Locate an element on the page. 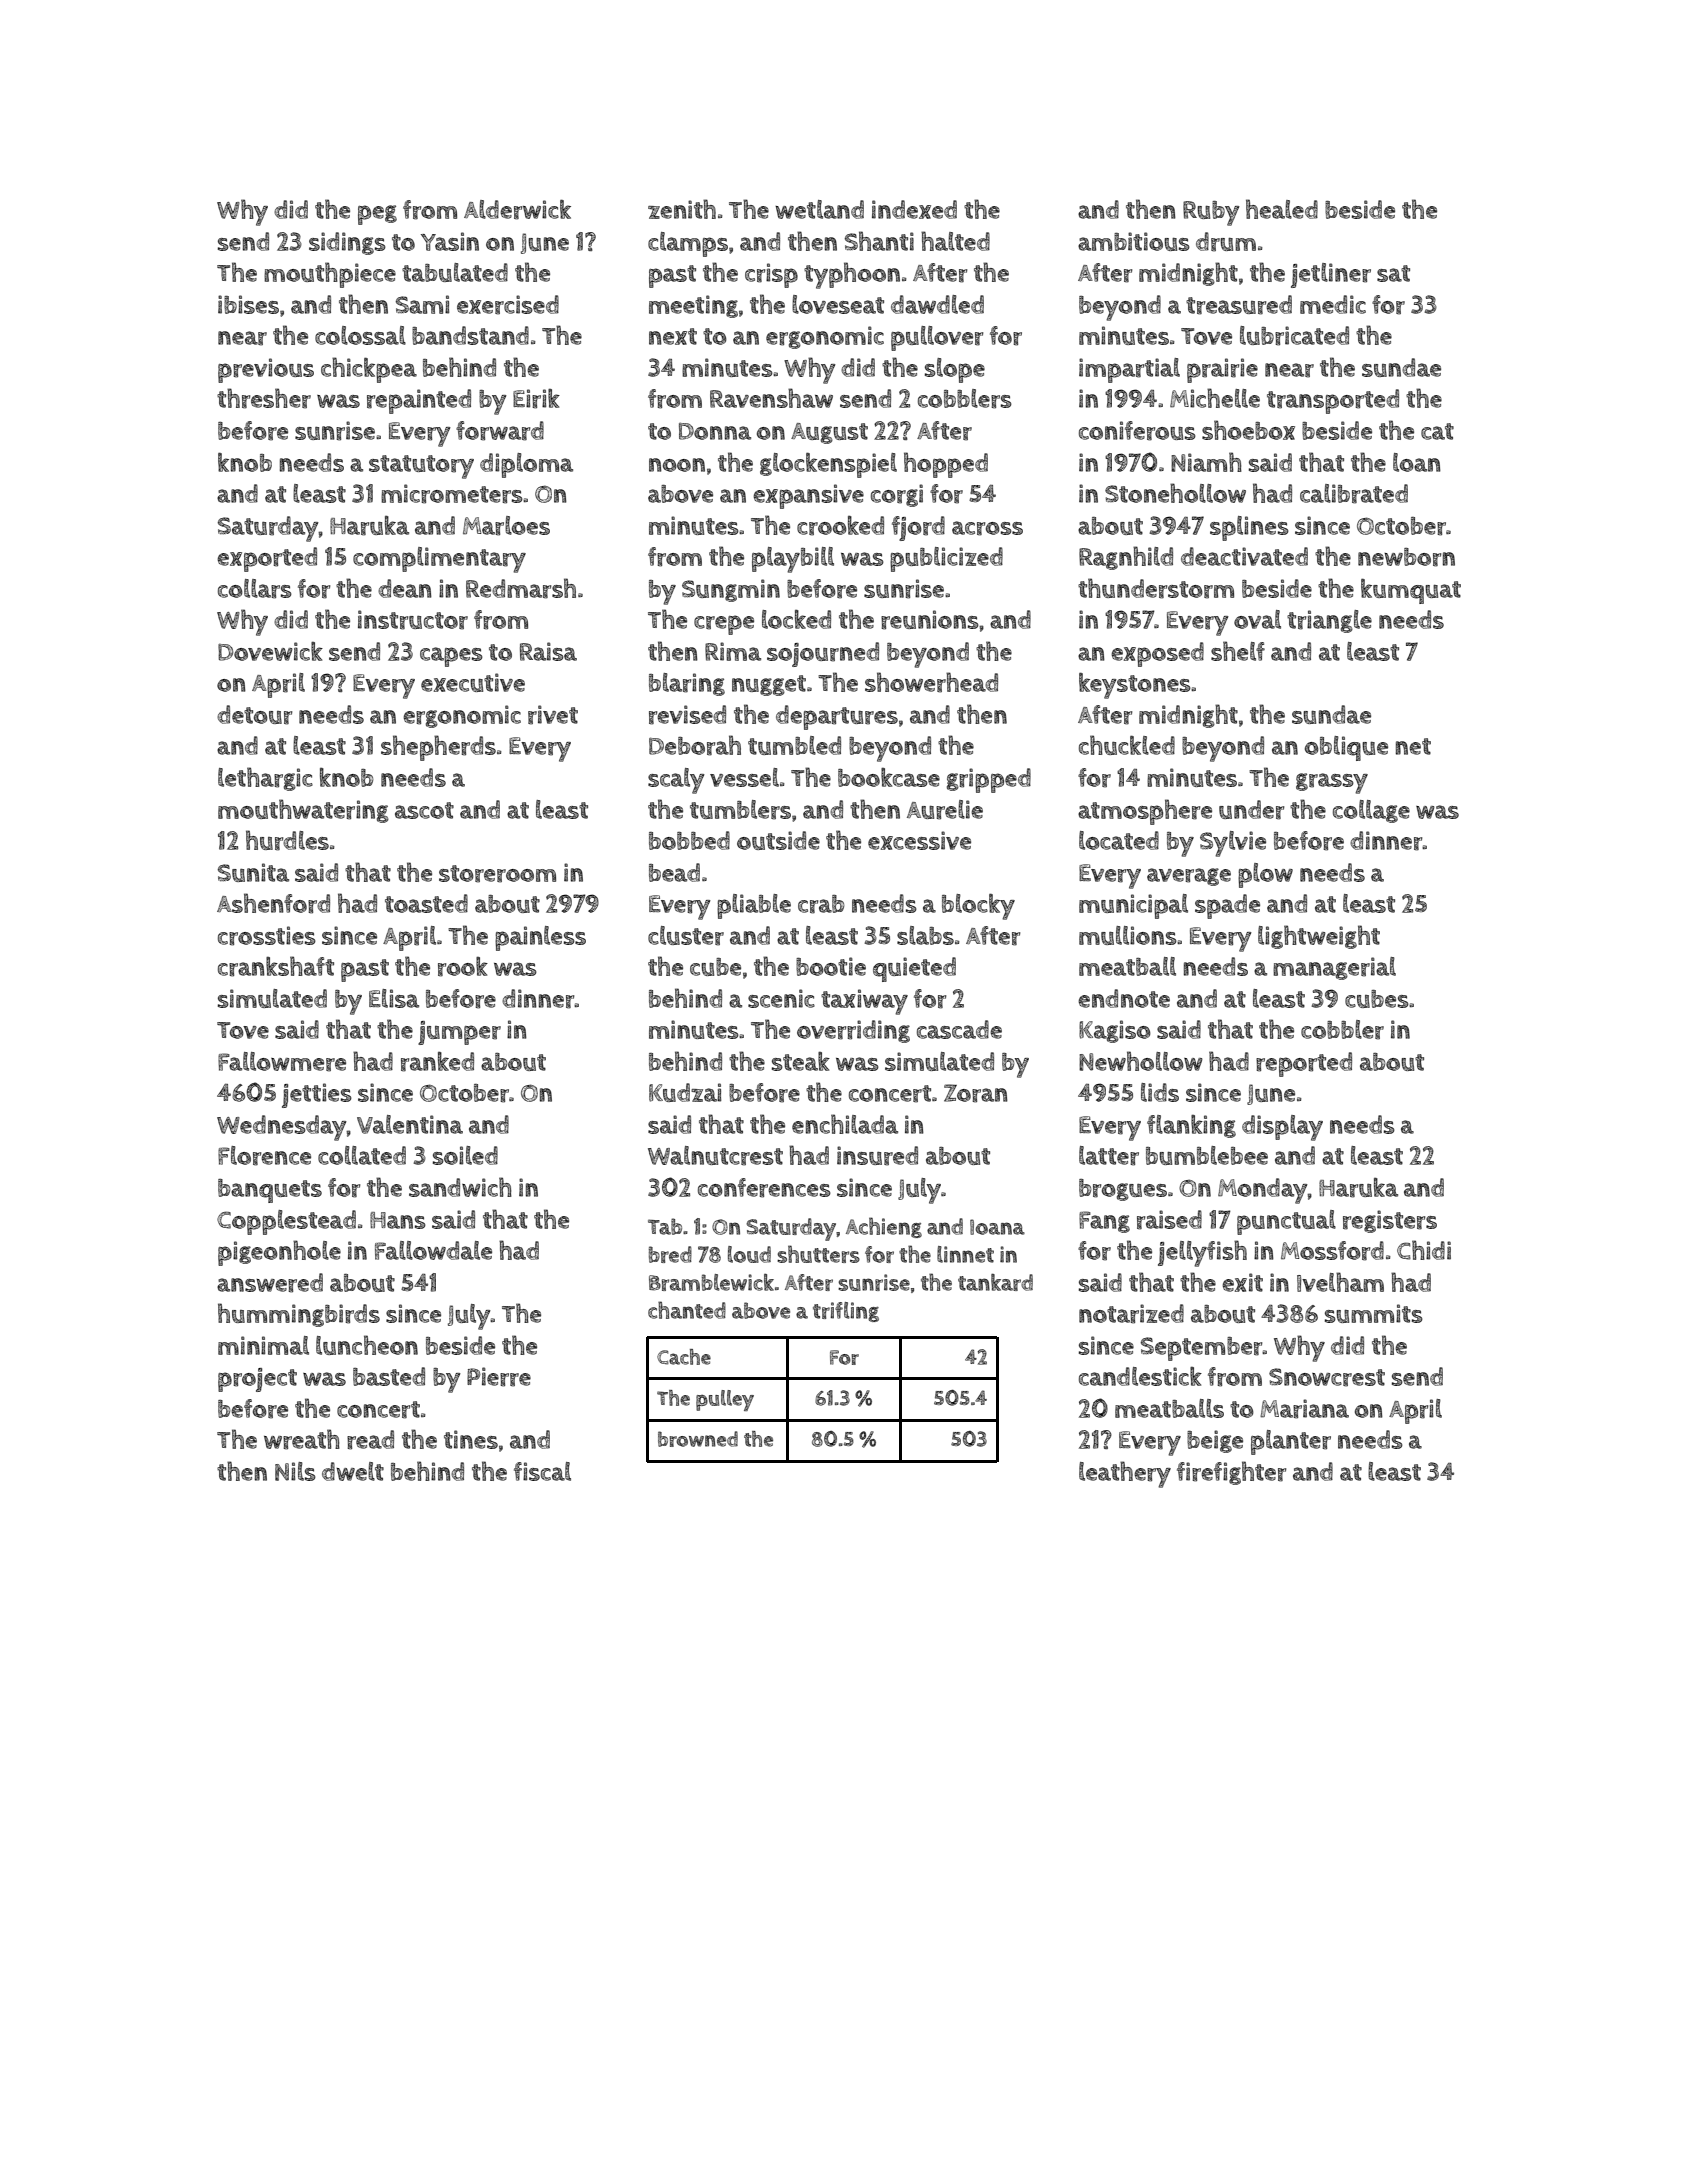 Image resolution: width=1683 pixels, height=2178 pixels. pulley is located at coordinates (725, 1400).
